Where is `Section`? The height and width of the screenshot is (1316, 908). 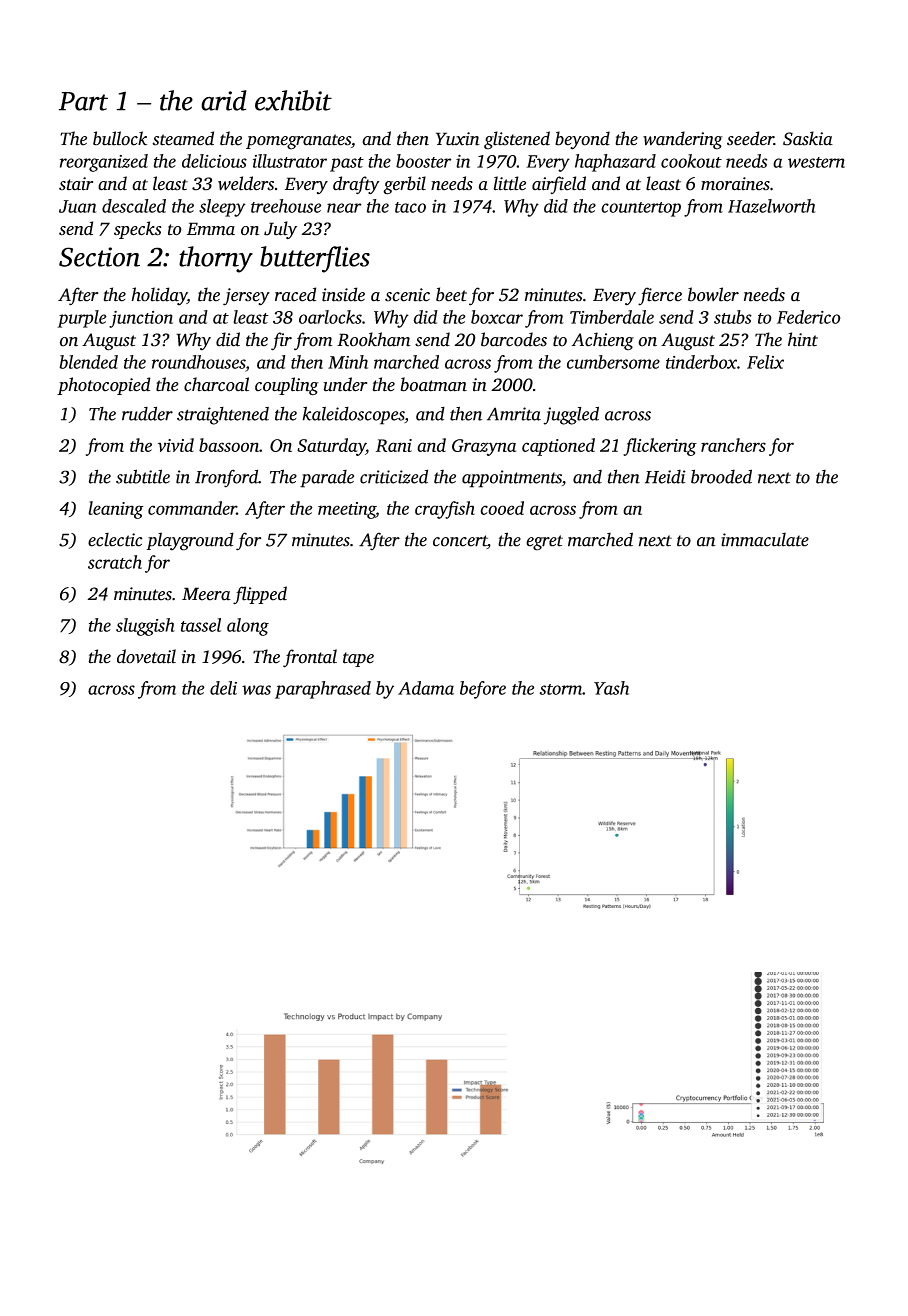 Section is located at coordinates (99, 257).
